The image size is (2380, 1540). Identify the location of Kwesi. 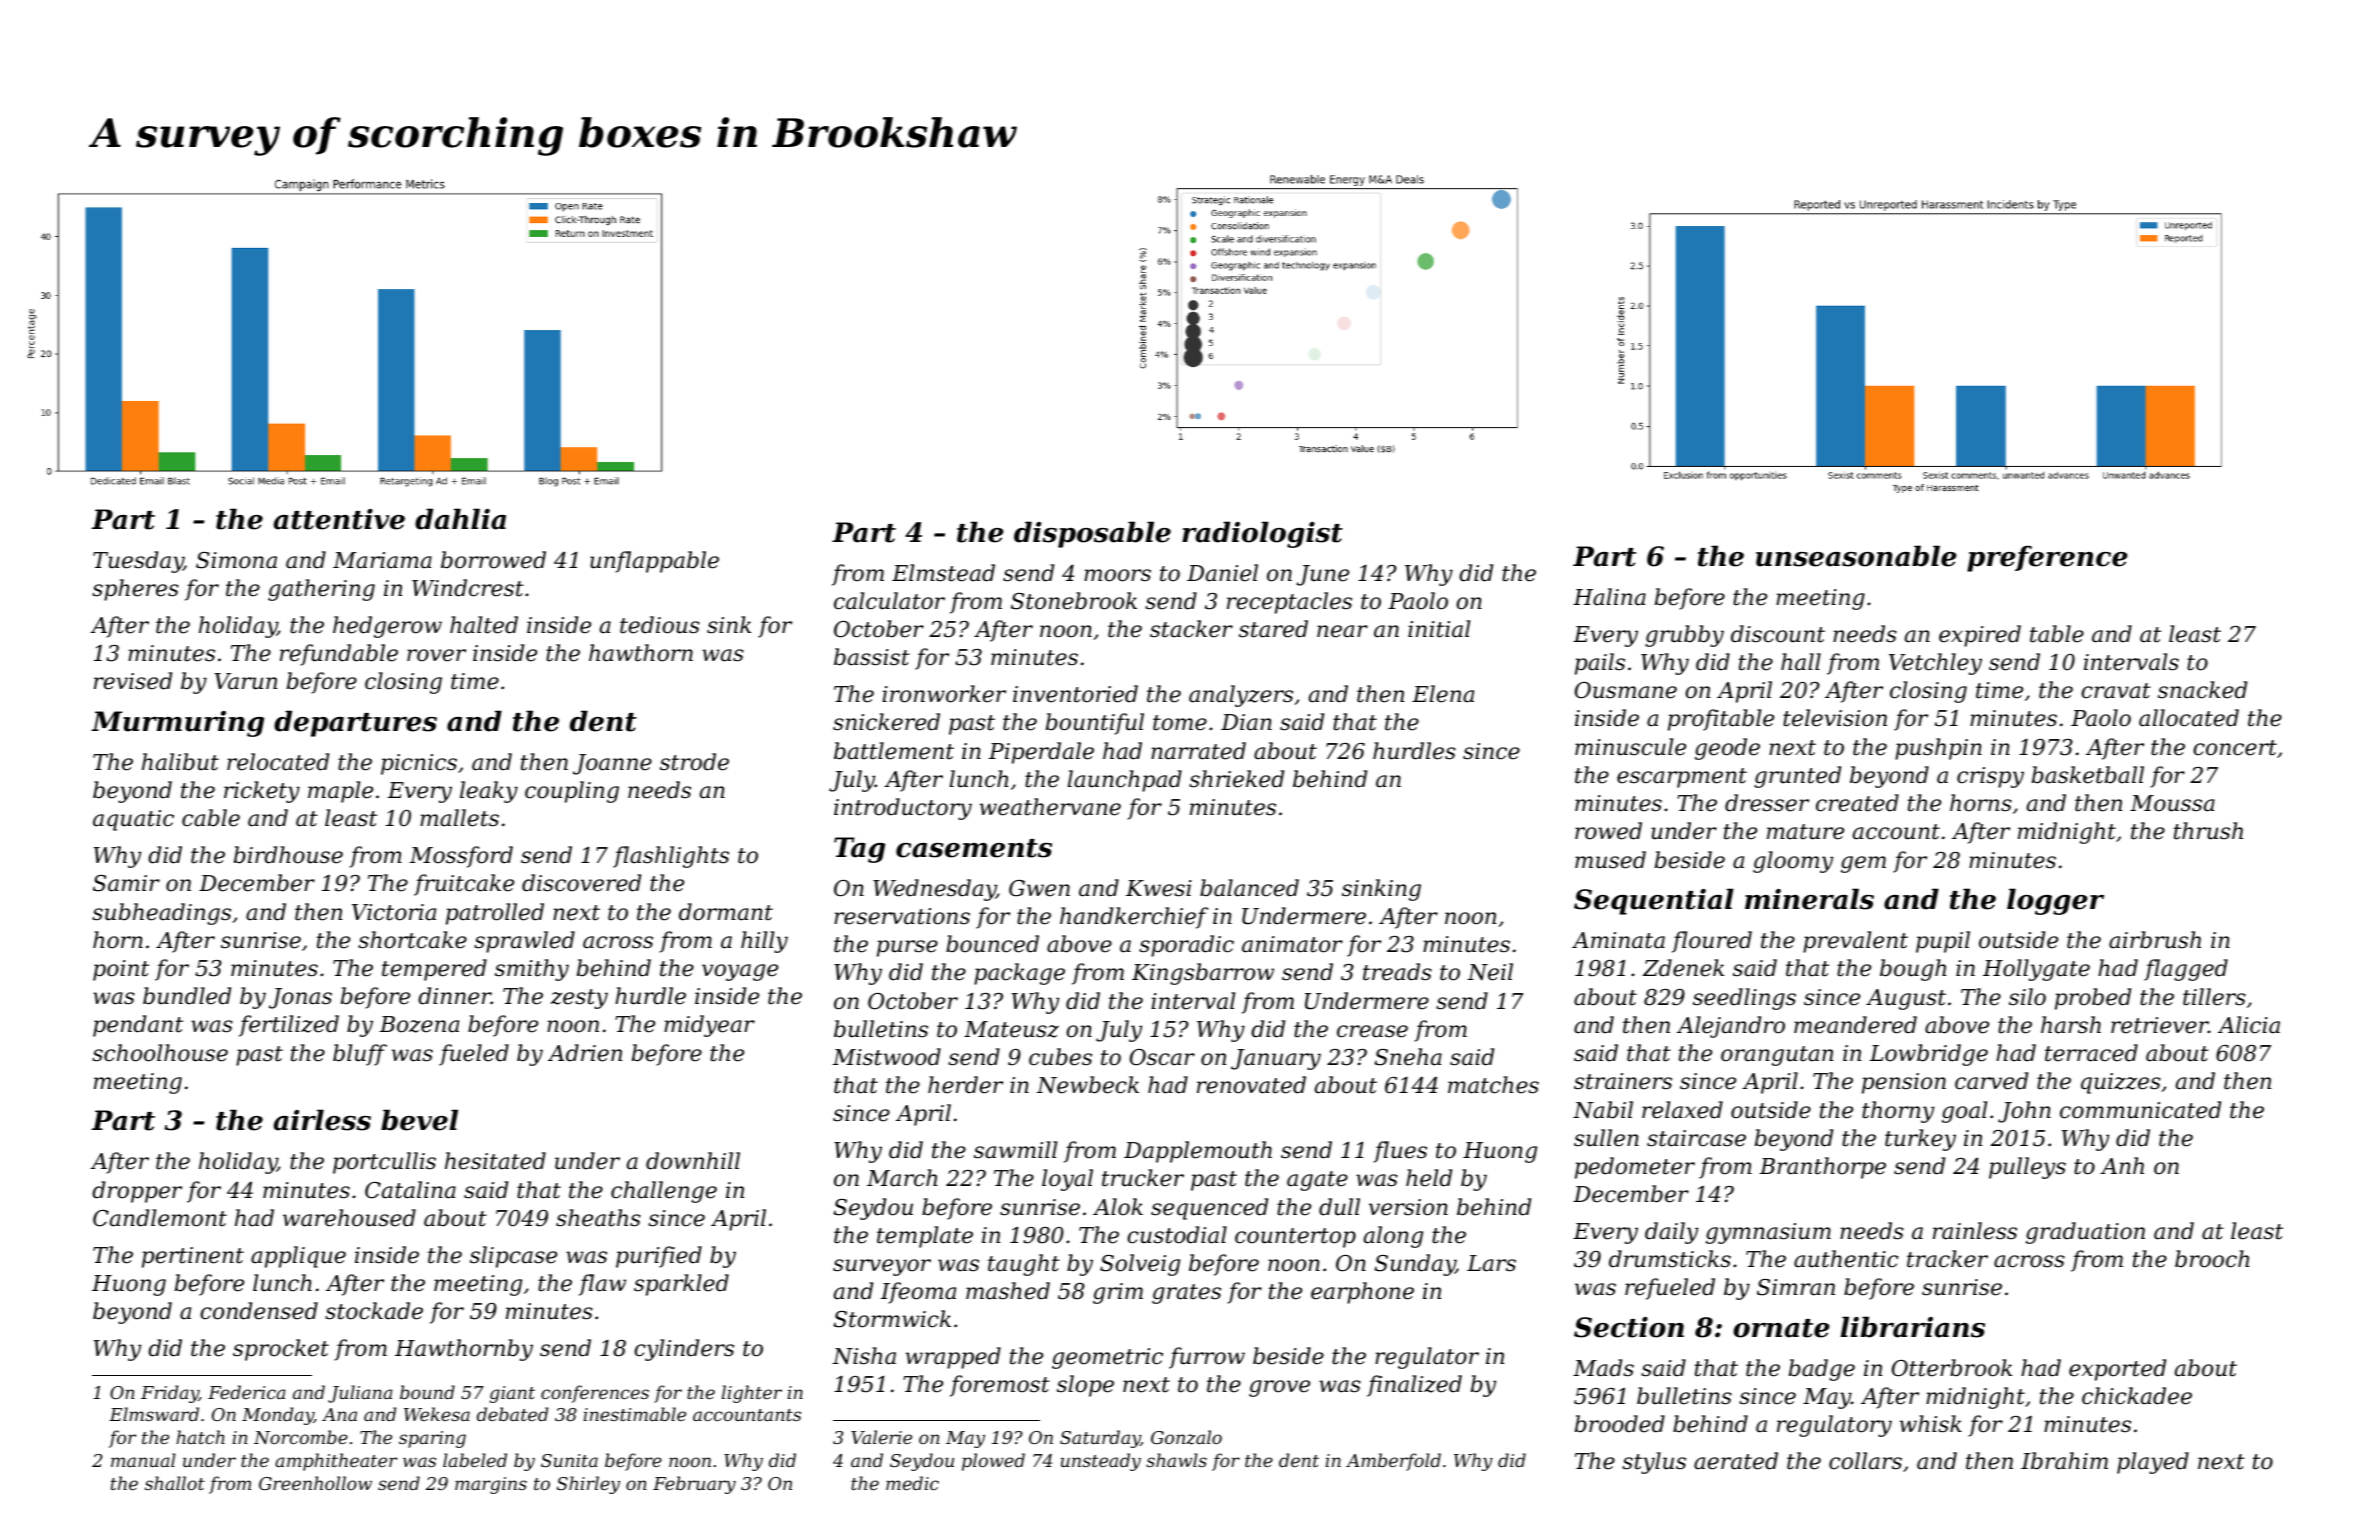
(1158, 888).
